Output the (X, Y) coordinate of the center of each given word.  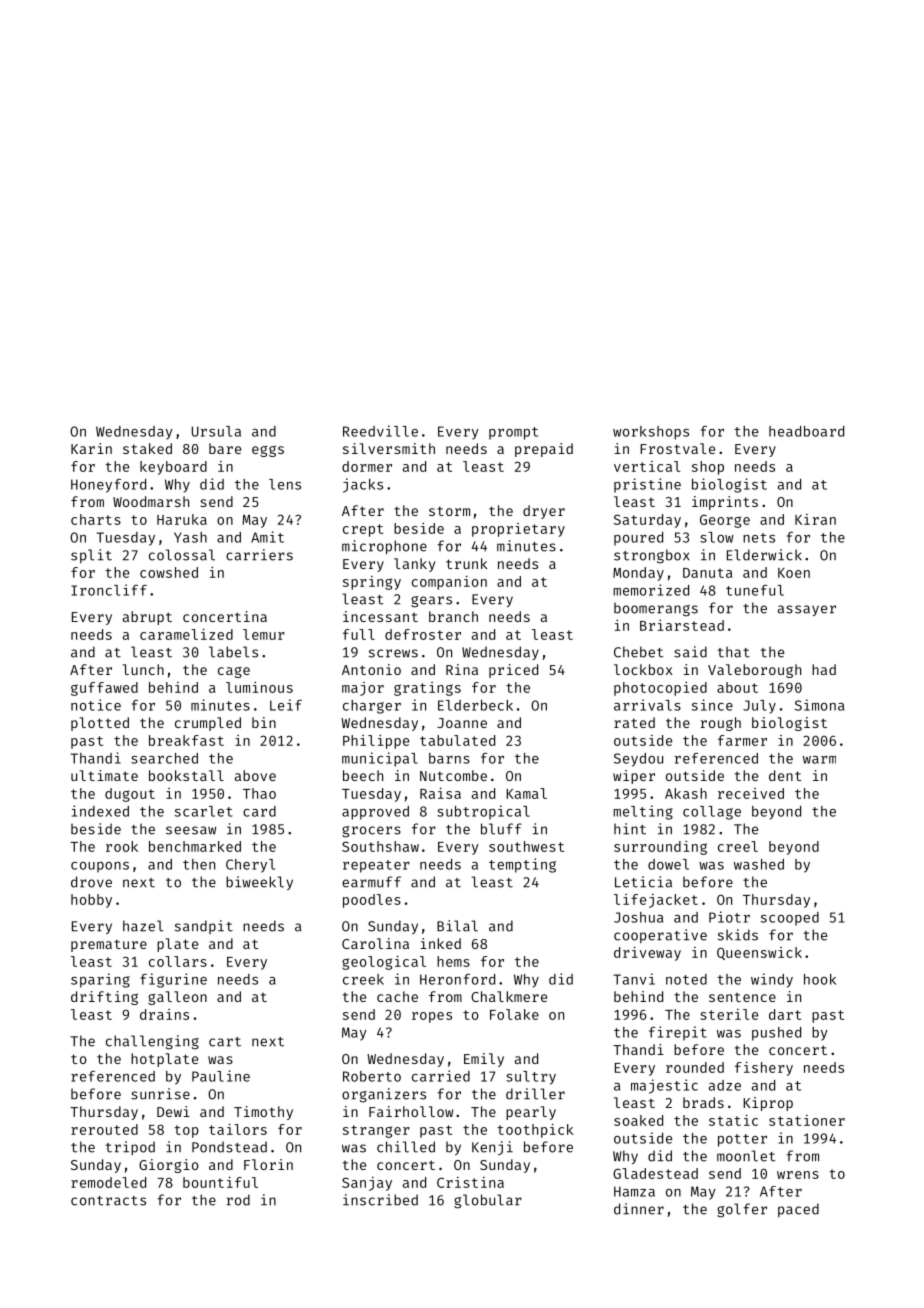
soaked (638, 1120)
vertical (647, 466)
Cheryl (250, 866)
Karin (91, 448)
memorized (651, 590)
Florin (268, 1164)
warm (819, 760)
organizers (384, 1095)
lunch (143, 669)
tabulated (457, 740)
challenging (152, 1042)
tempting (522, 865)
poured (638, 539)
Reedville (380, 431)
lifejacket (656, 901)
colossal (182, 555)
